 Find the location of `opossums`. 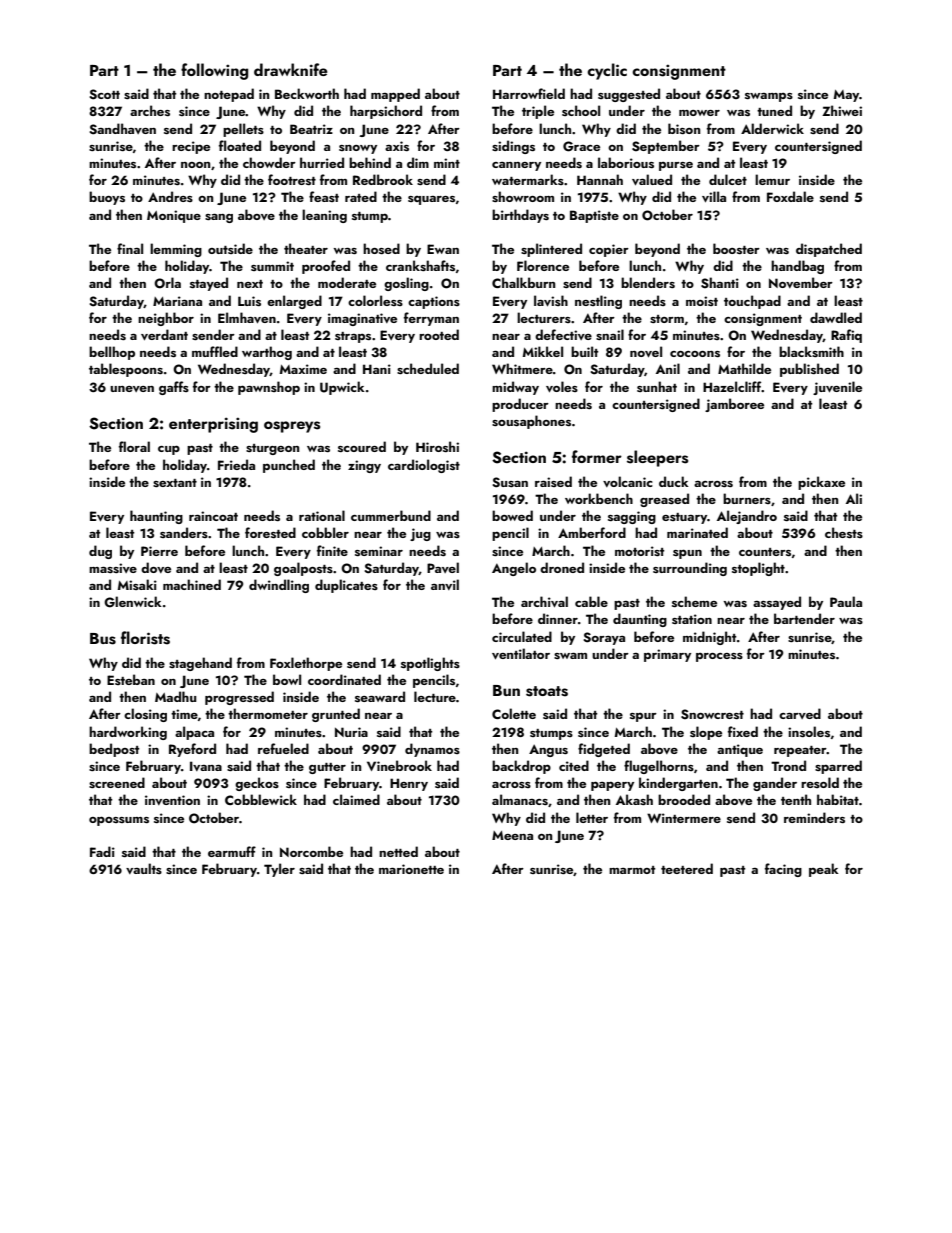

opossums is located at coordinates (119, 821).
